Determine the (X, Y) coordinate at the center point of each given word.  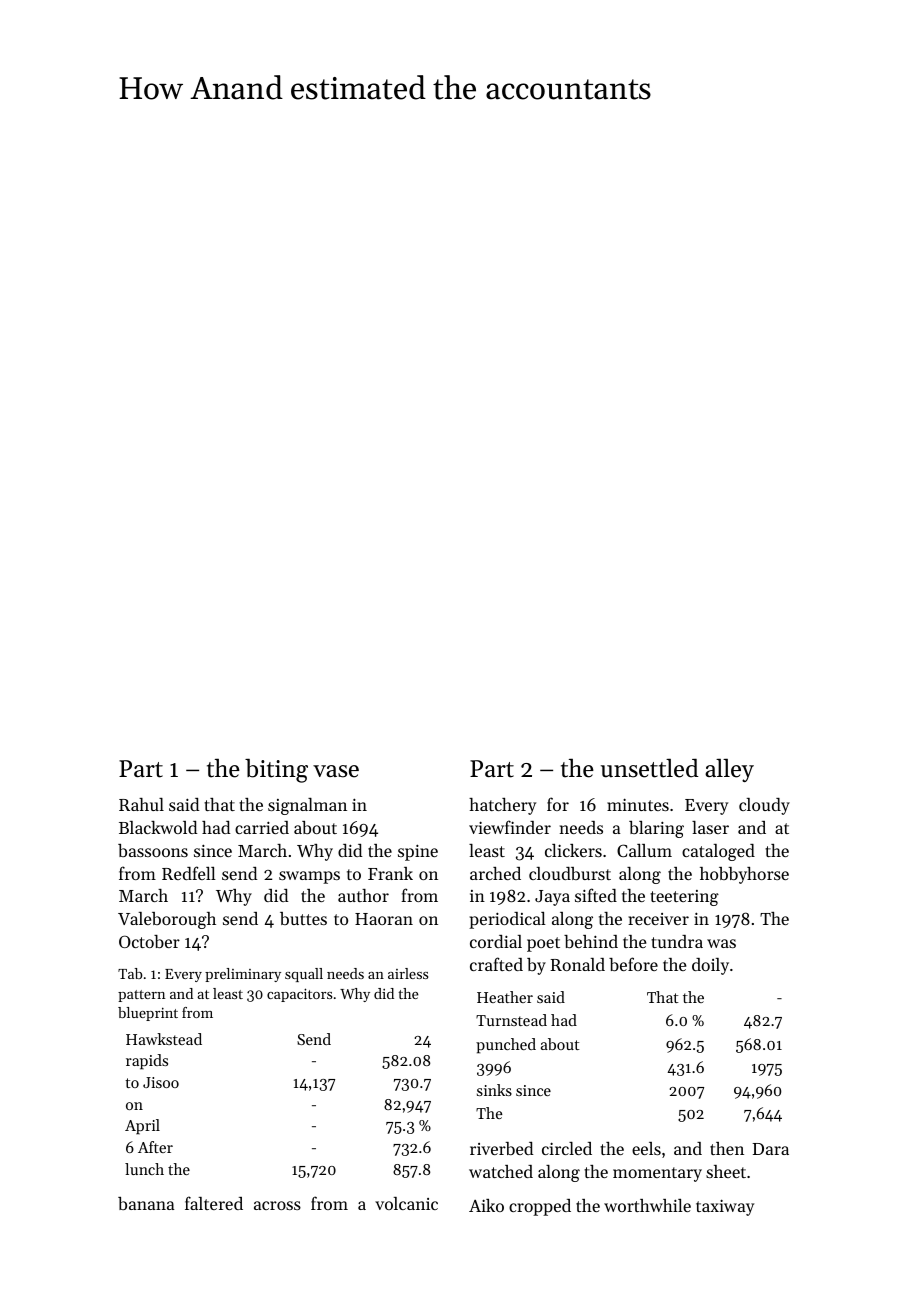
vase (336, 771)
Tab (130, 973)
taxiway (725, 1207)
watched (501, 1171)
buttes (303, 918)
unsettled (650, 768)
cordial (496, 941)
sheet (726, 1171)
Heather (505, 997)
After (155, 1147)
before (633, 964)
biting (276, 771)
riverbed (501, 1148)
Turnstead (511, 1020)
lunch (144, 1169)
